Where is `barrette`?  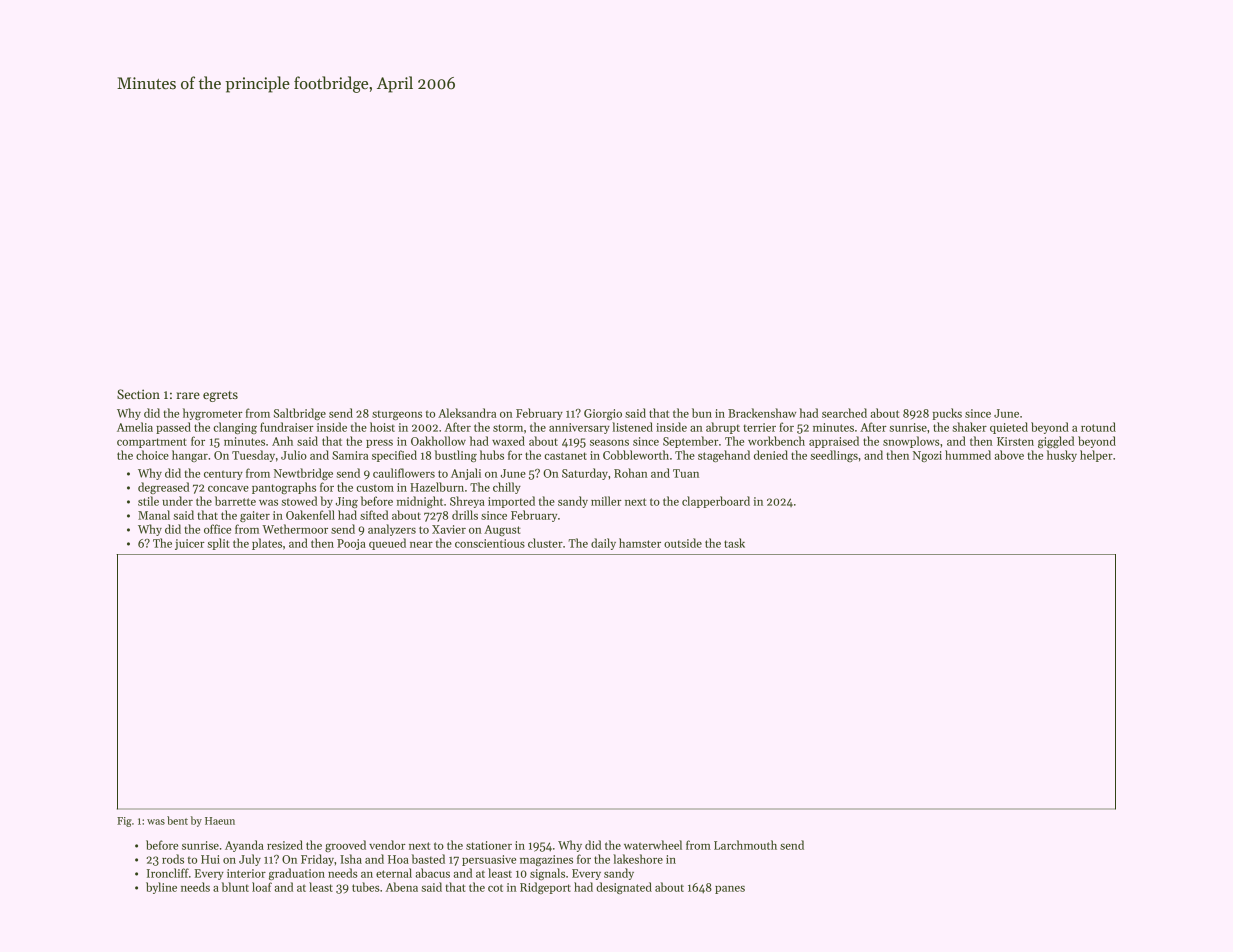 barrette is located at coordinates (235, 501).
